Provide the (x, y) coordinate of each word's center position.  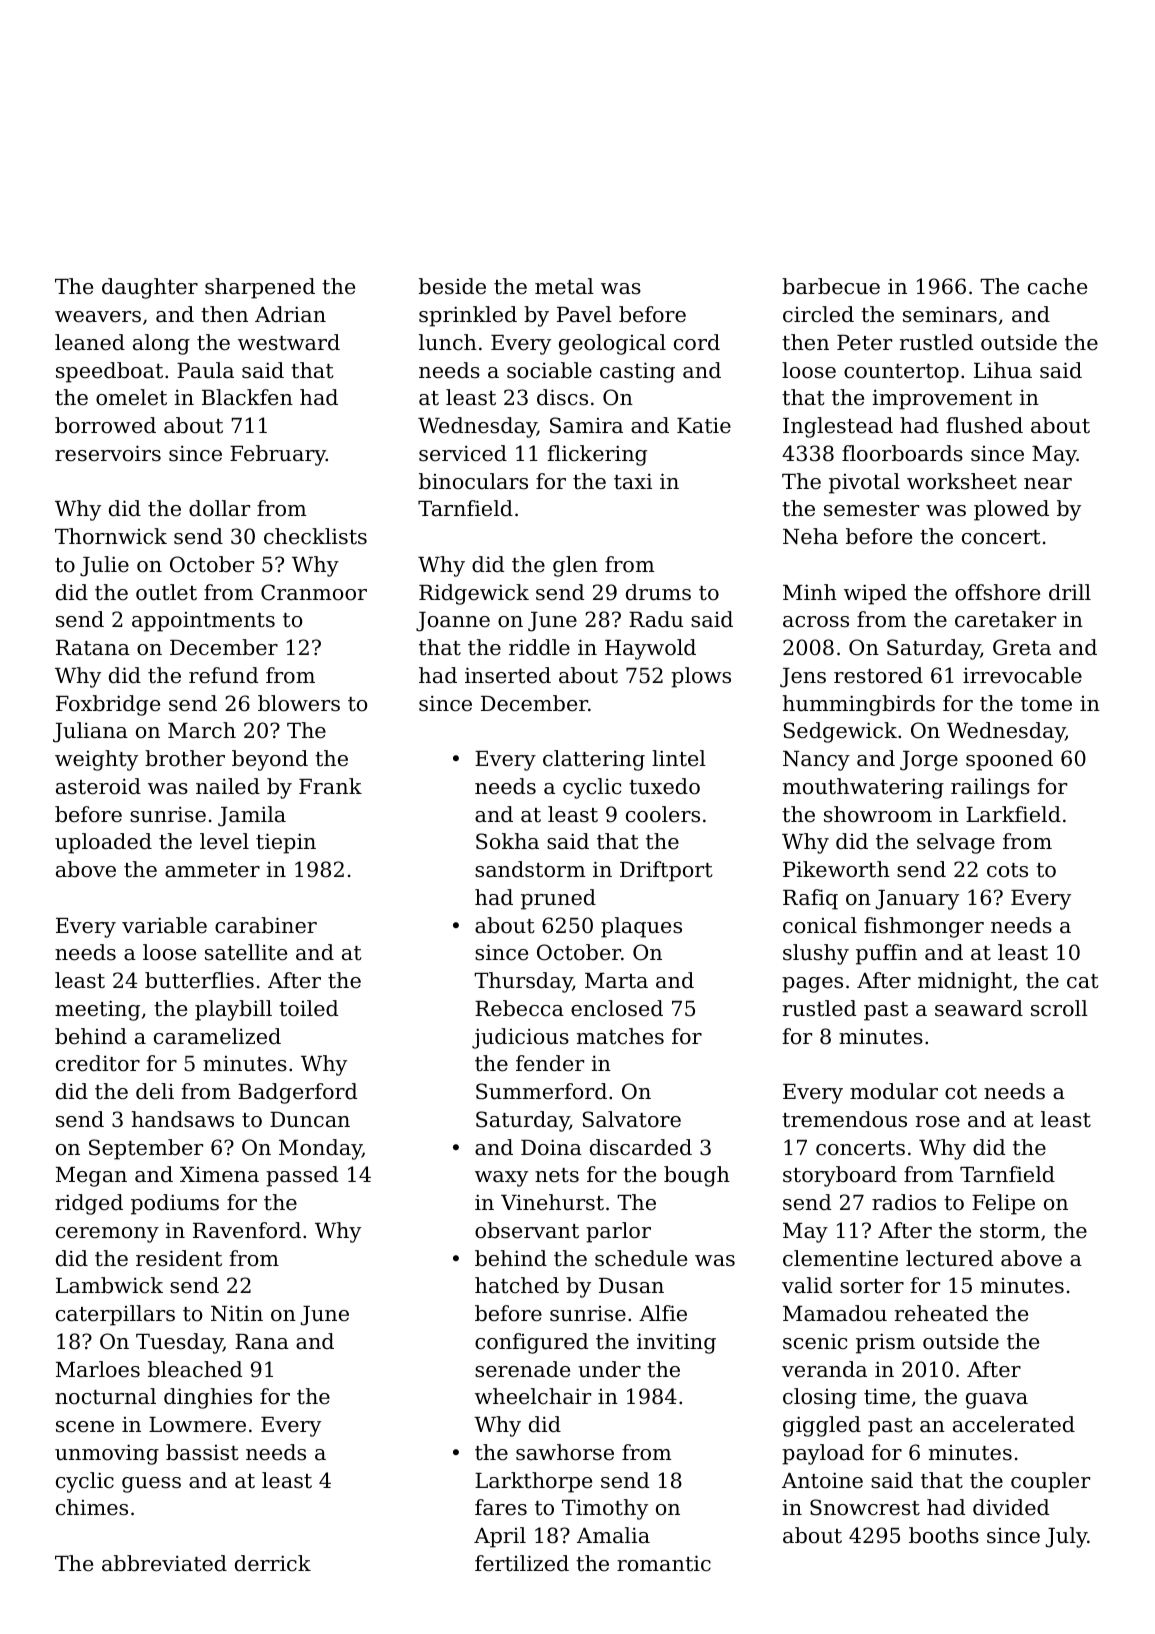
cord (697, 342)
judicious (520, 1038)
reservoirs (108, 453)
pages (812, 985)
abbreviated (164, 1563)
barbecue (831, 286)
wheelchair (533, 1396)
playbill (233, 1010)
